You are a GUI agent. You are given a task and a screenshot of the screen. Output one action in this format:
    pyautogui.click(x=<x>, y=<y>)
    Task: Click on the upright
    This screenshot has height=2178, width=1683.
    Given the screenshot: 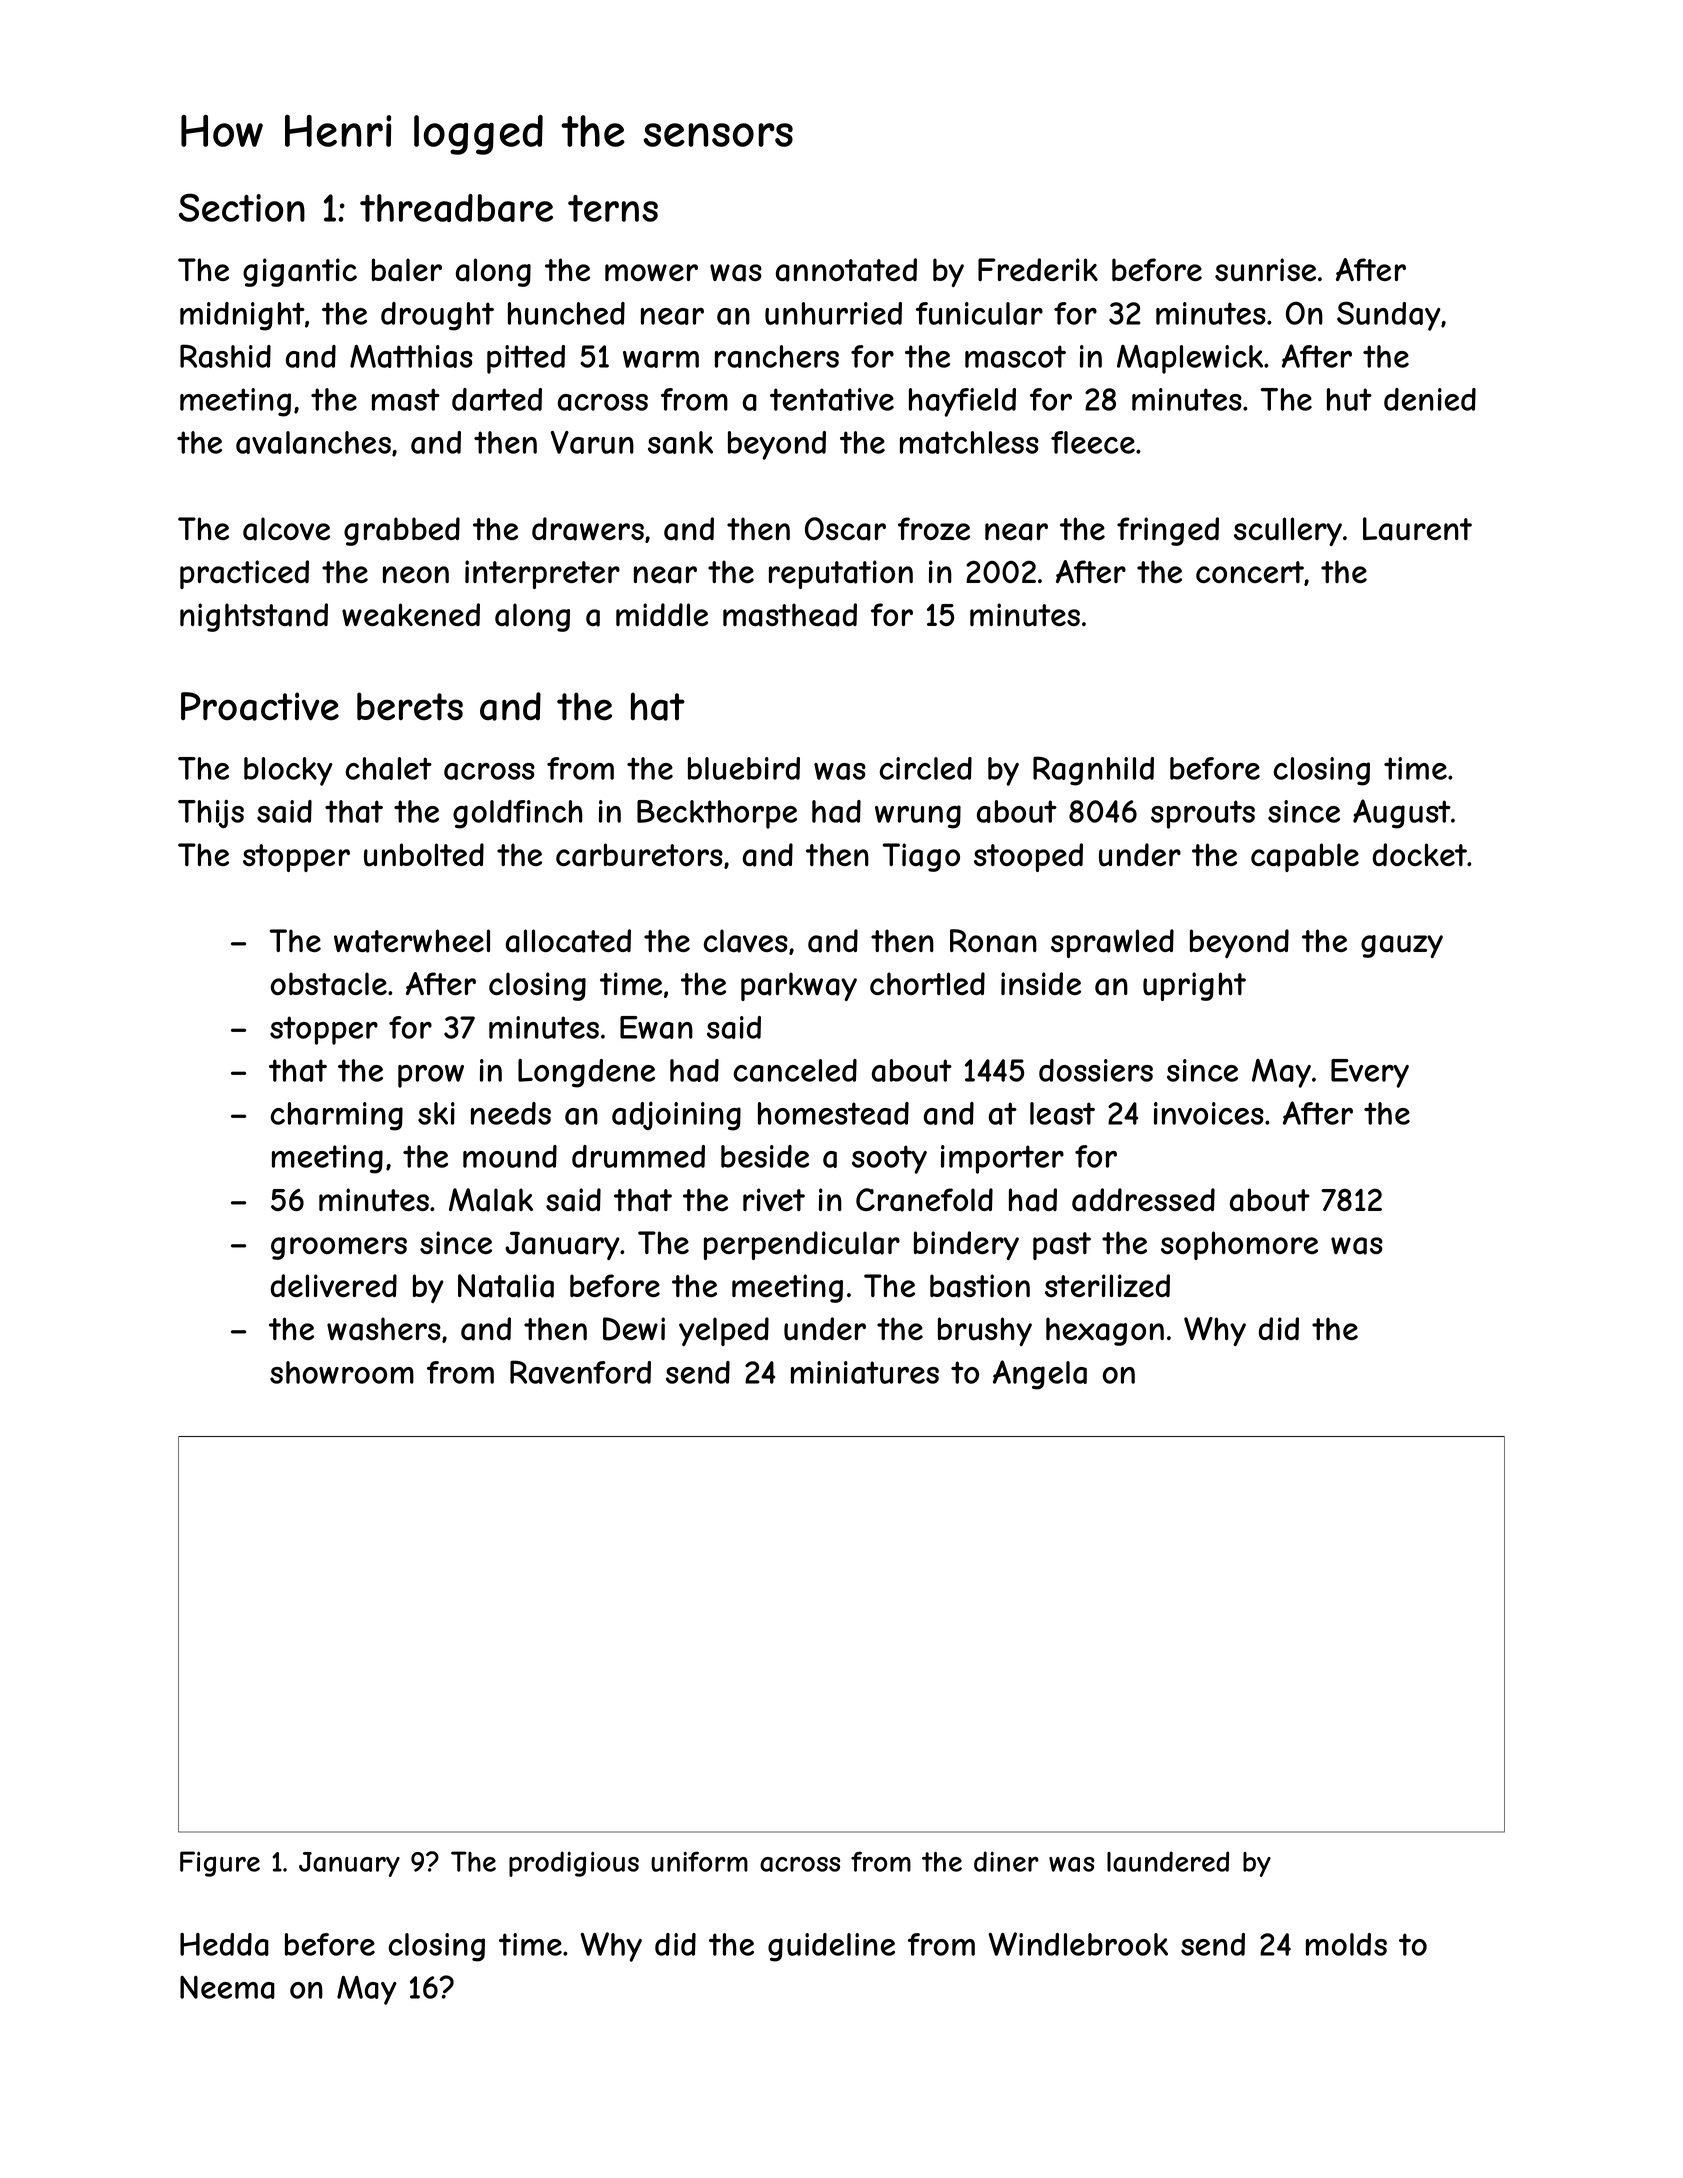 What is the action you would take?
    pyautogui.click(x=1194, y=986)
